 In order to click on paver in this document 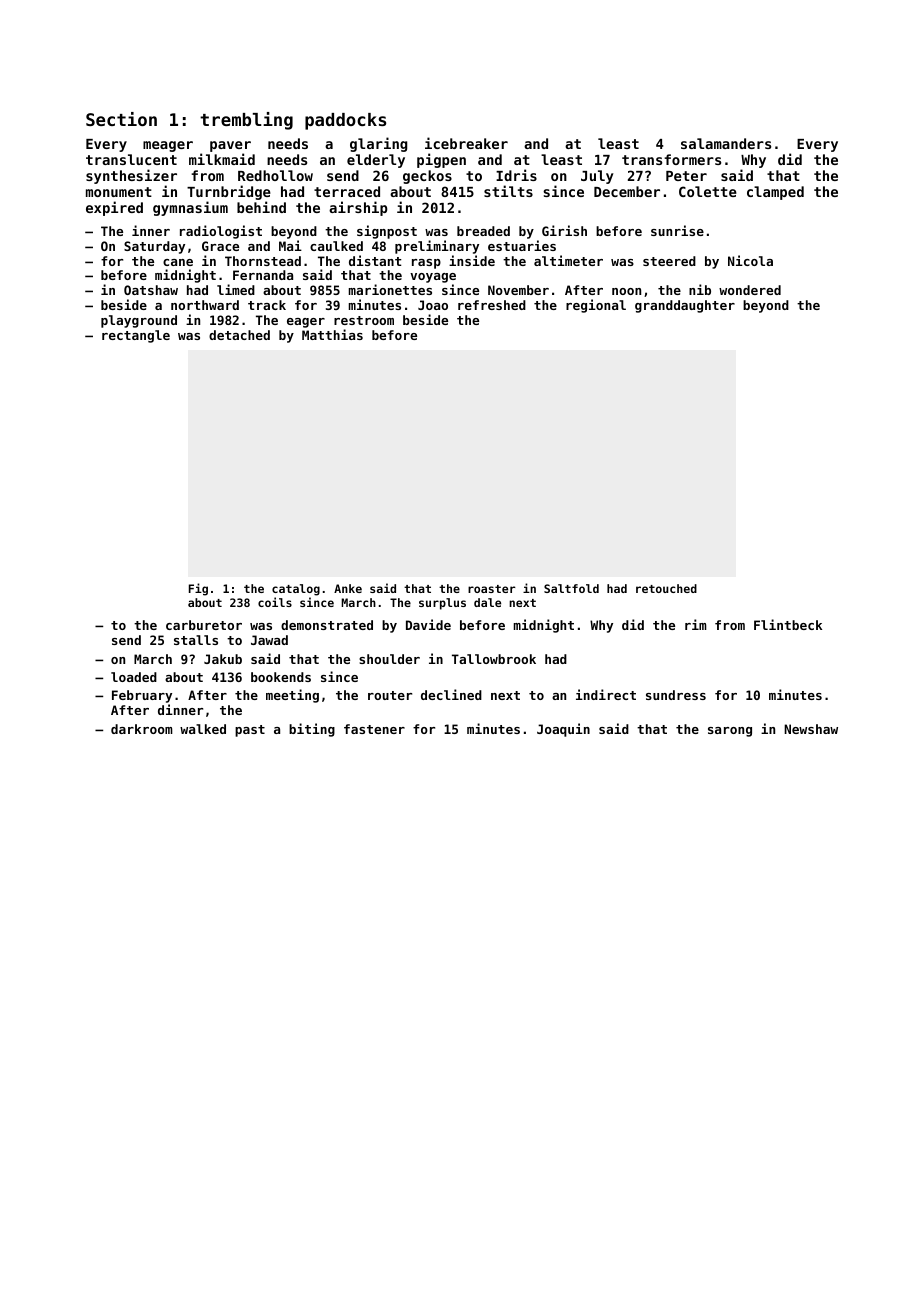, I will do `click(230, 146)`.
